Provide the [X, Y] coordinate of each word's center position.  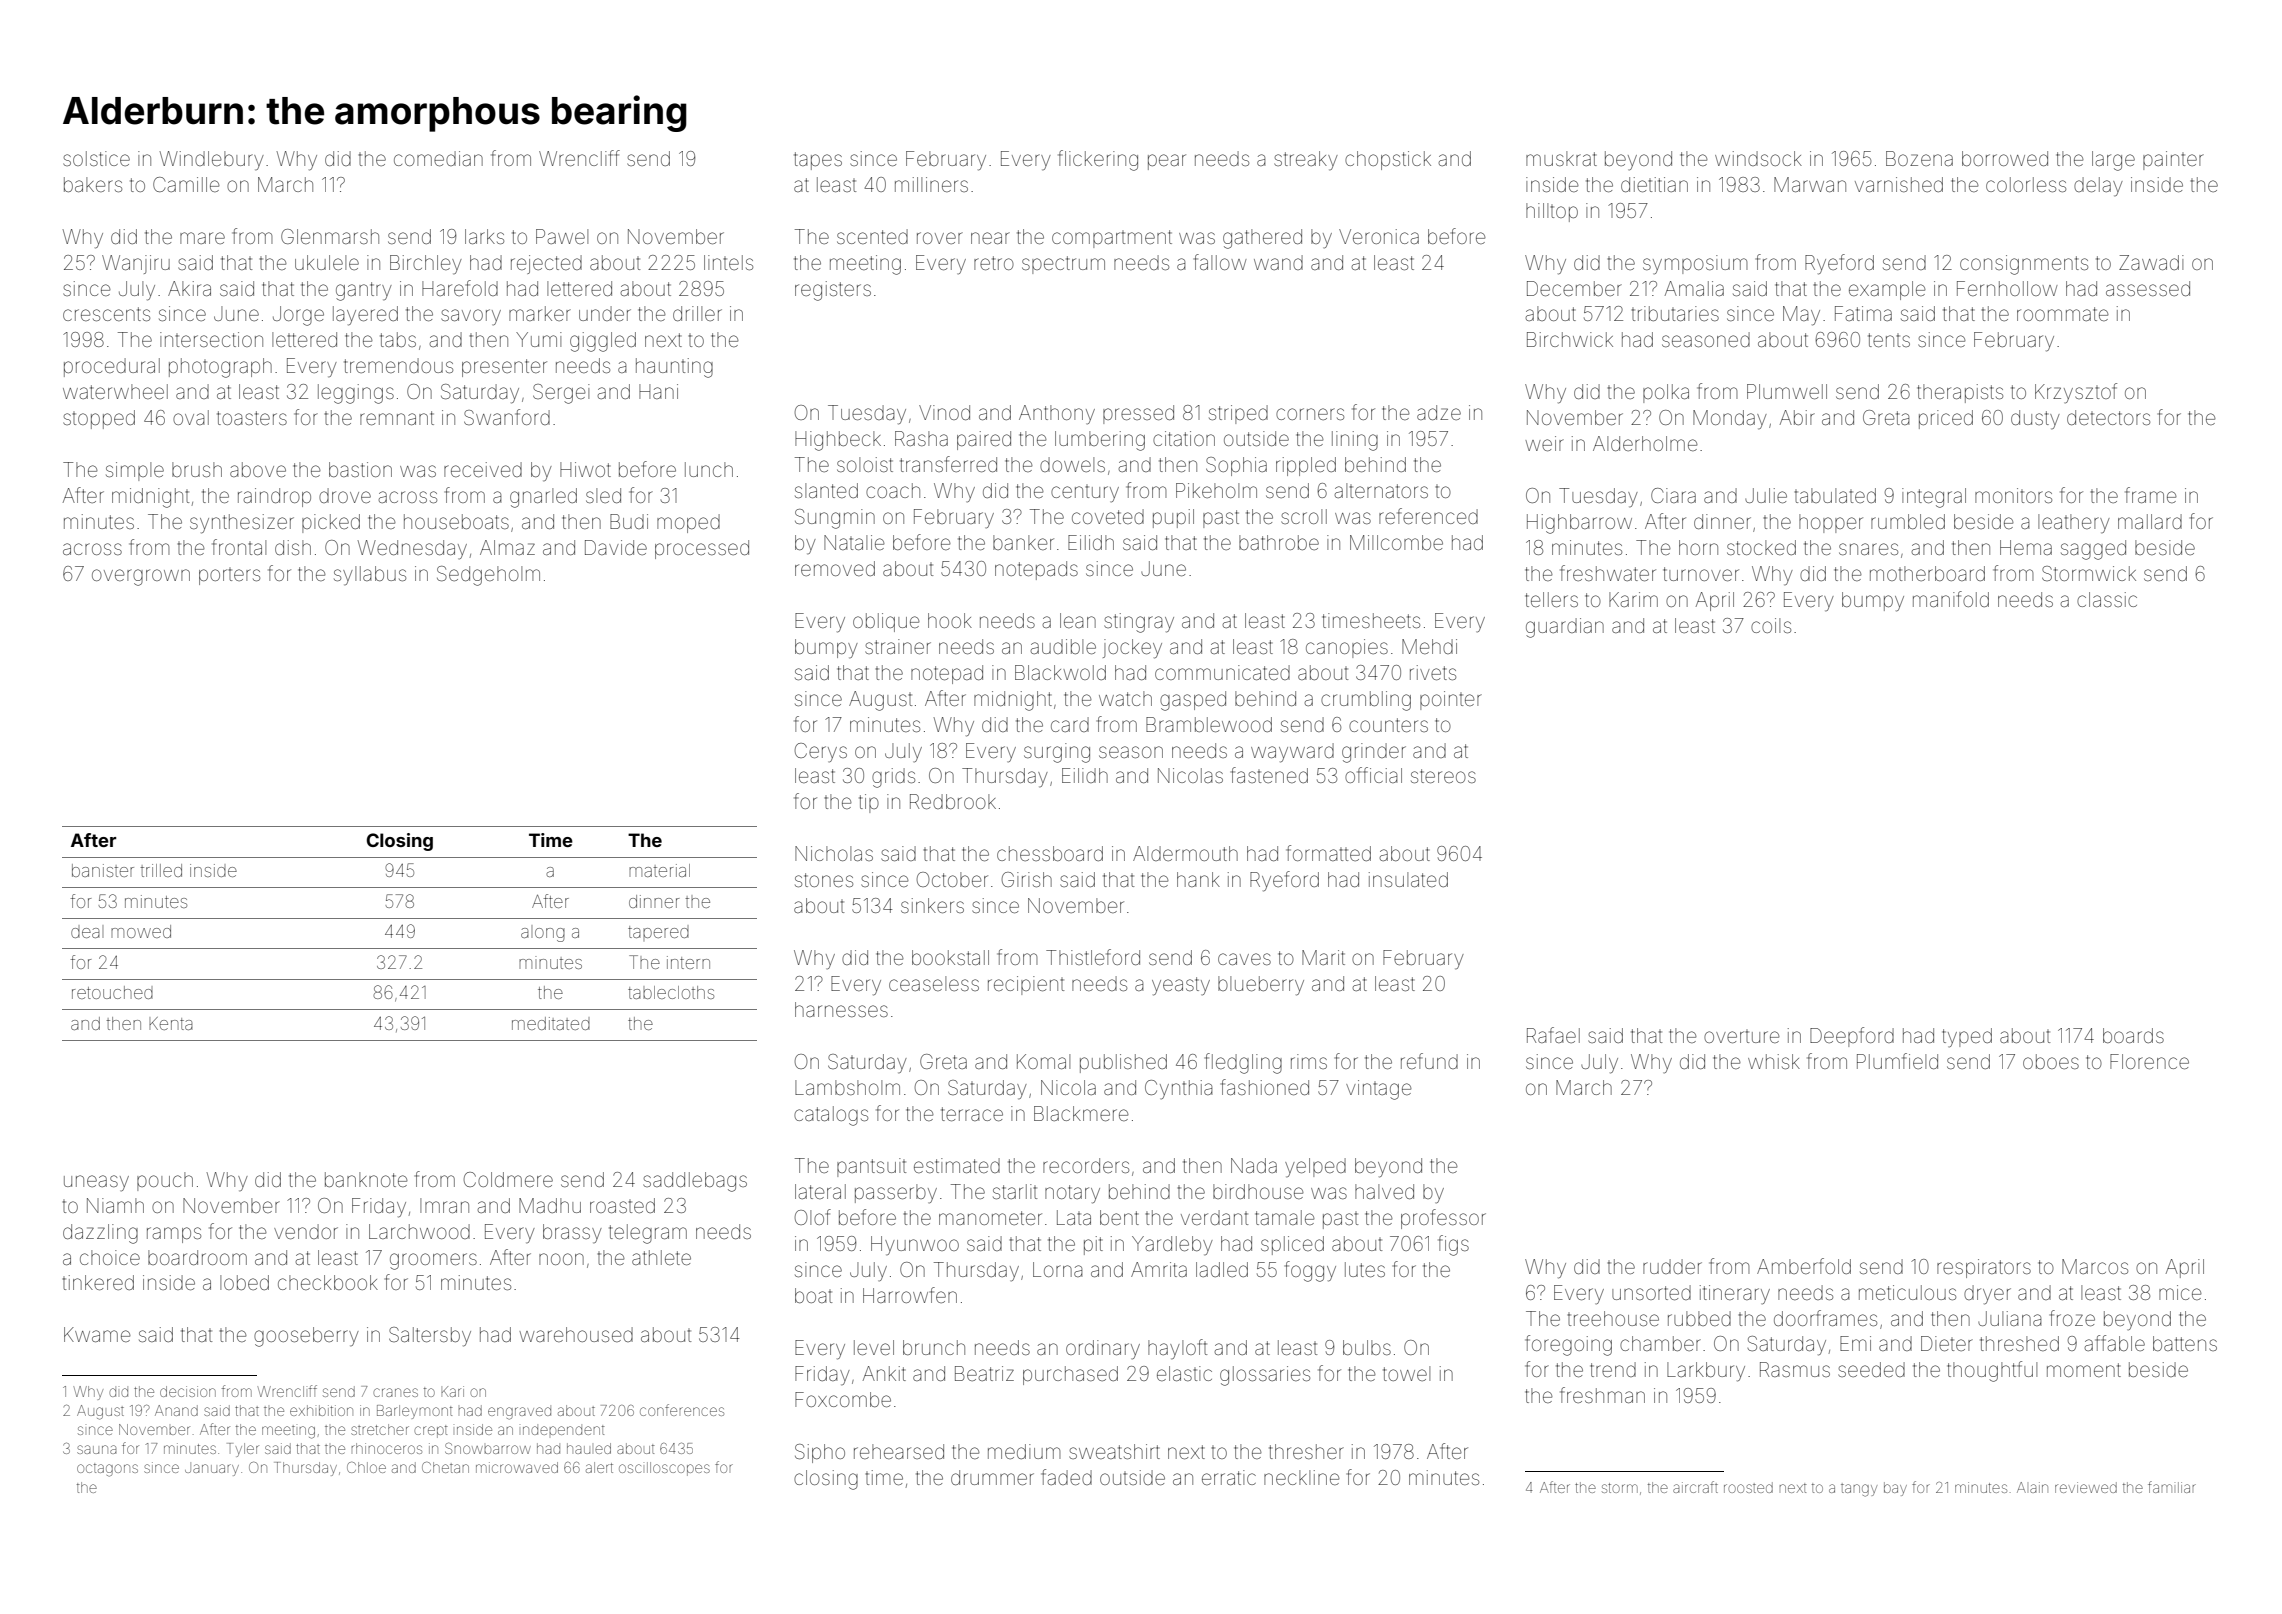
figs [1453, 1245]
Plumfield [1897, 1061]
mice [2180, 1292]
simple [135, 471]
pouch [165, 1181]
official [1373, 775]
